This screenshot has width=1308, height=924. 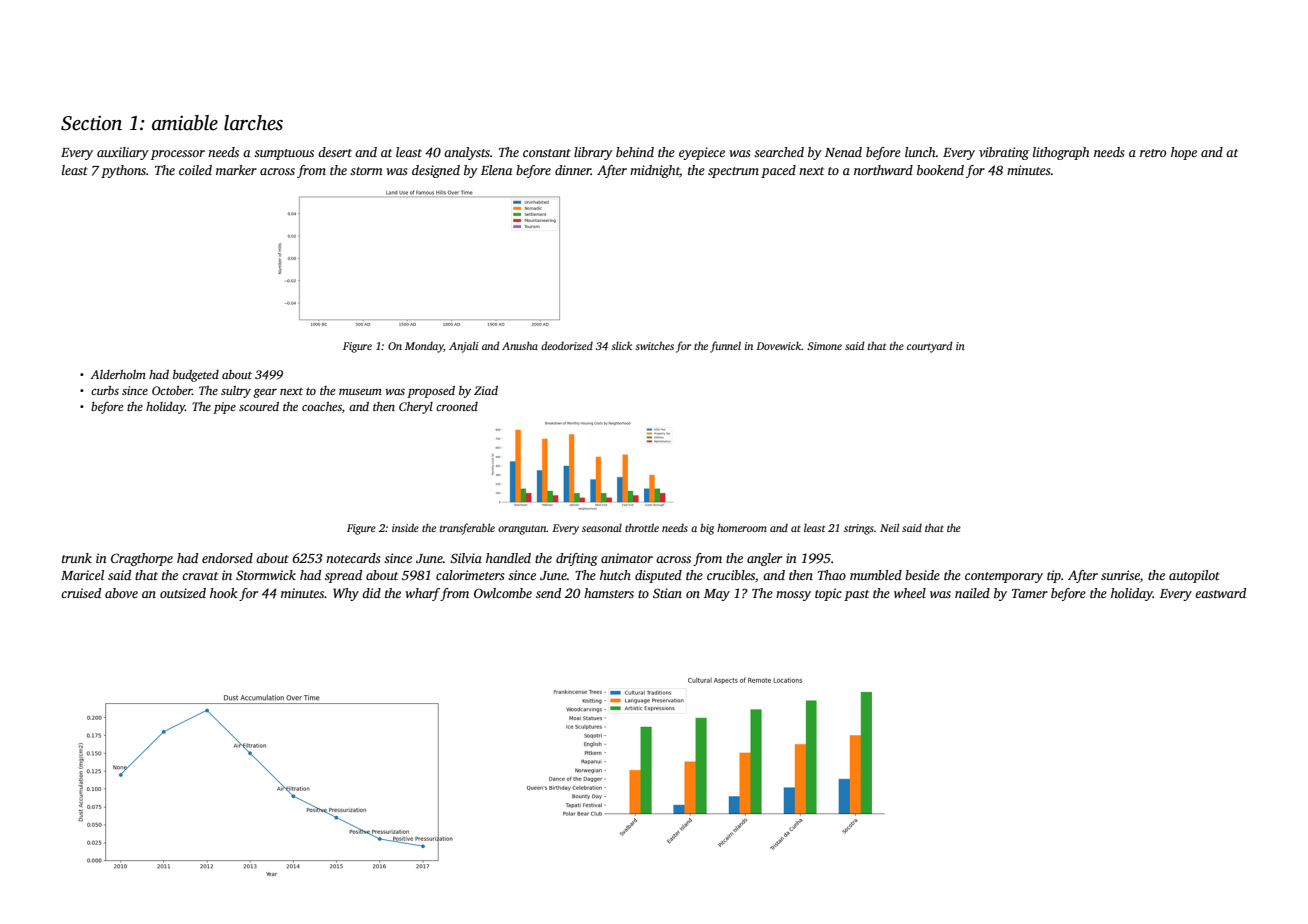 What do you see at coordinates (930, 347) in the screenshot?
I see `courtyard` at bounding box center [930, 347].
